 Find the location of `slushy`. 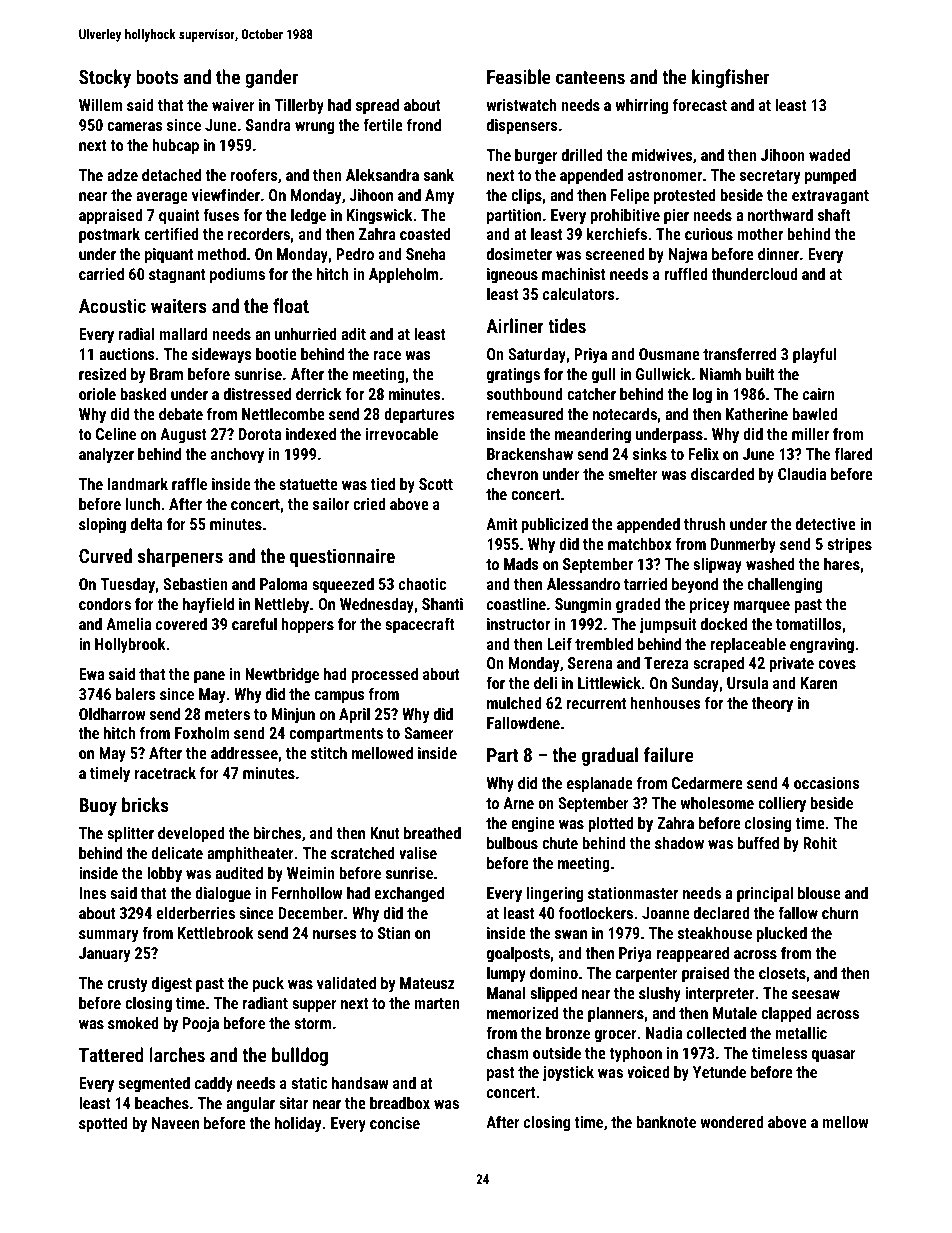

slushy is located at coordinates (660, 994).
